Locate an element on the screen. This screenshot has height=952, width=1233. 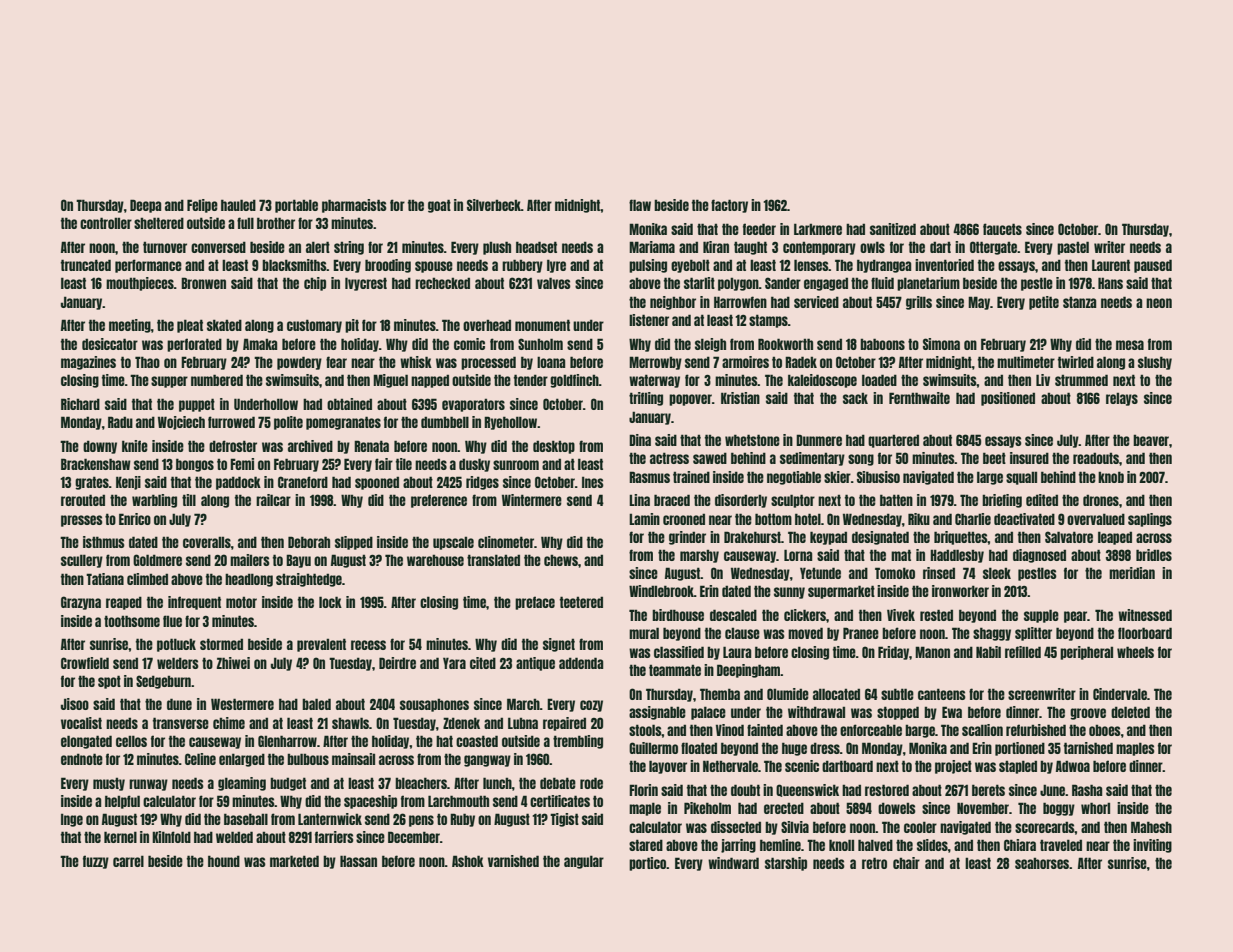
insured is located at coordinates (1029, 458).
